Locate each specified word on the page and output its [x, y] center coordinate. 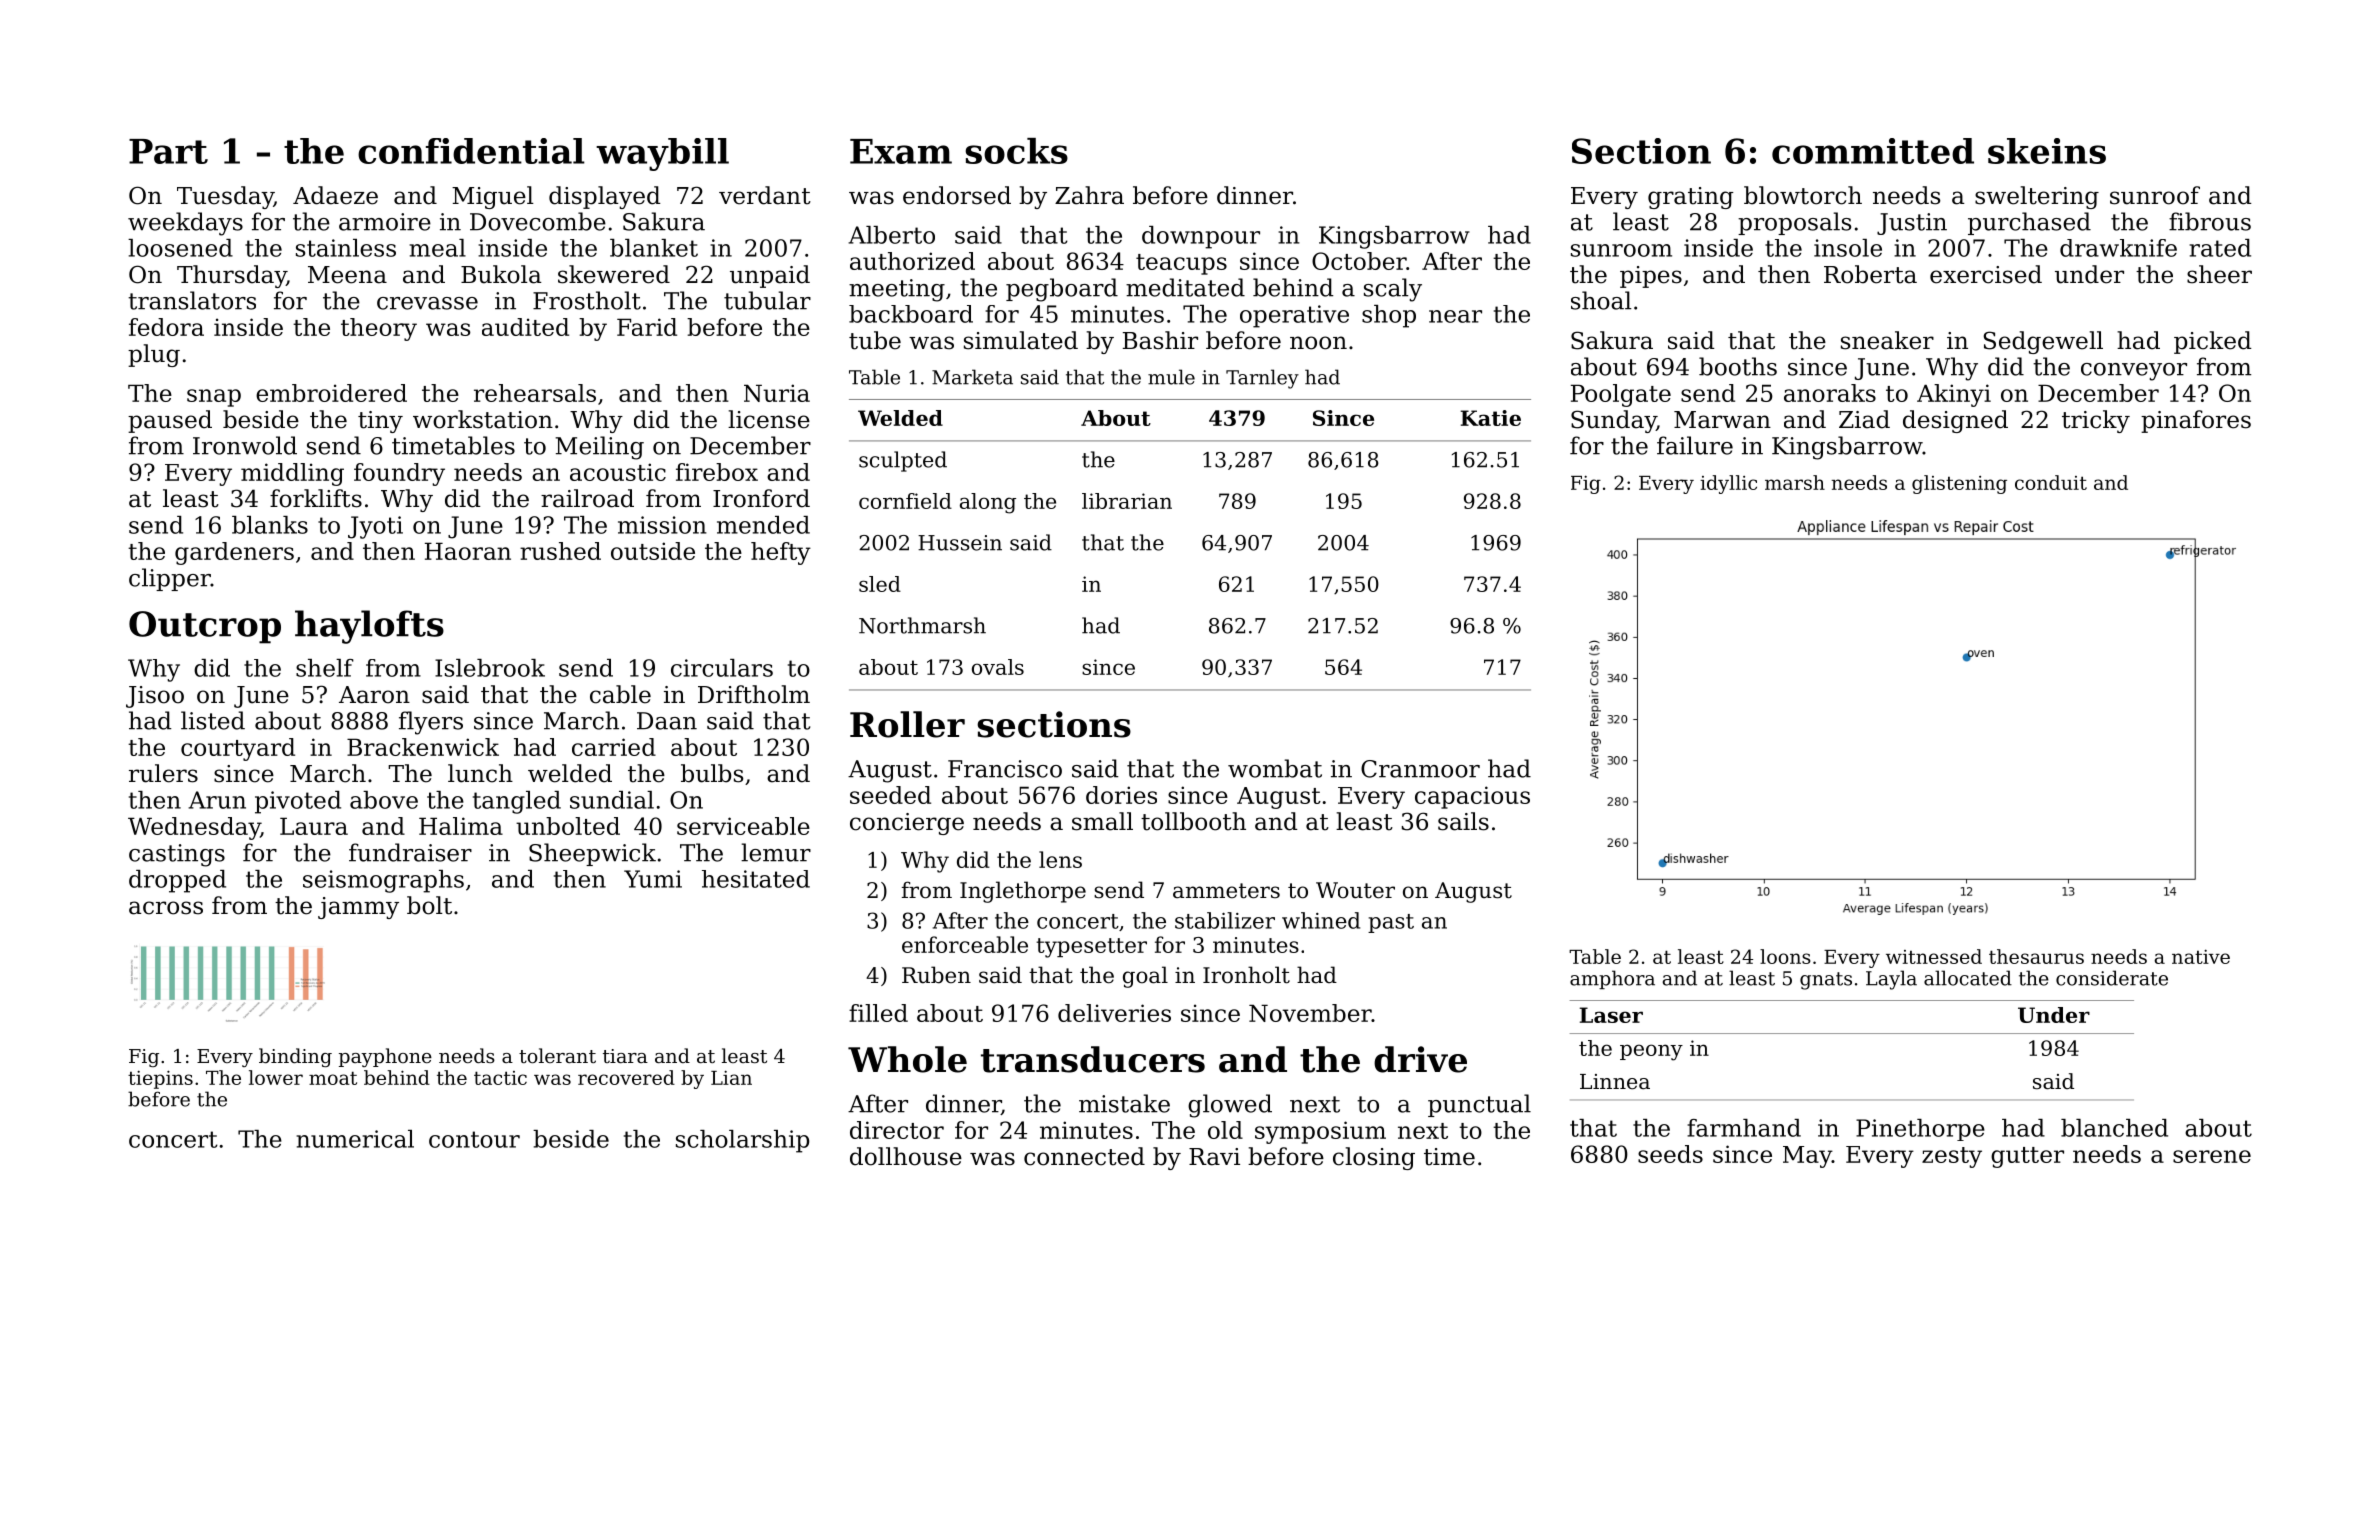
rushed [560, 551]
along [988, 503]
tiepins [160, 1079]
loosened [180, 248]
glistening [1959, 484]
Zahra [1089, 195]
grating [1691, 198]
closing [1374, 1158]
